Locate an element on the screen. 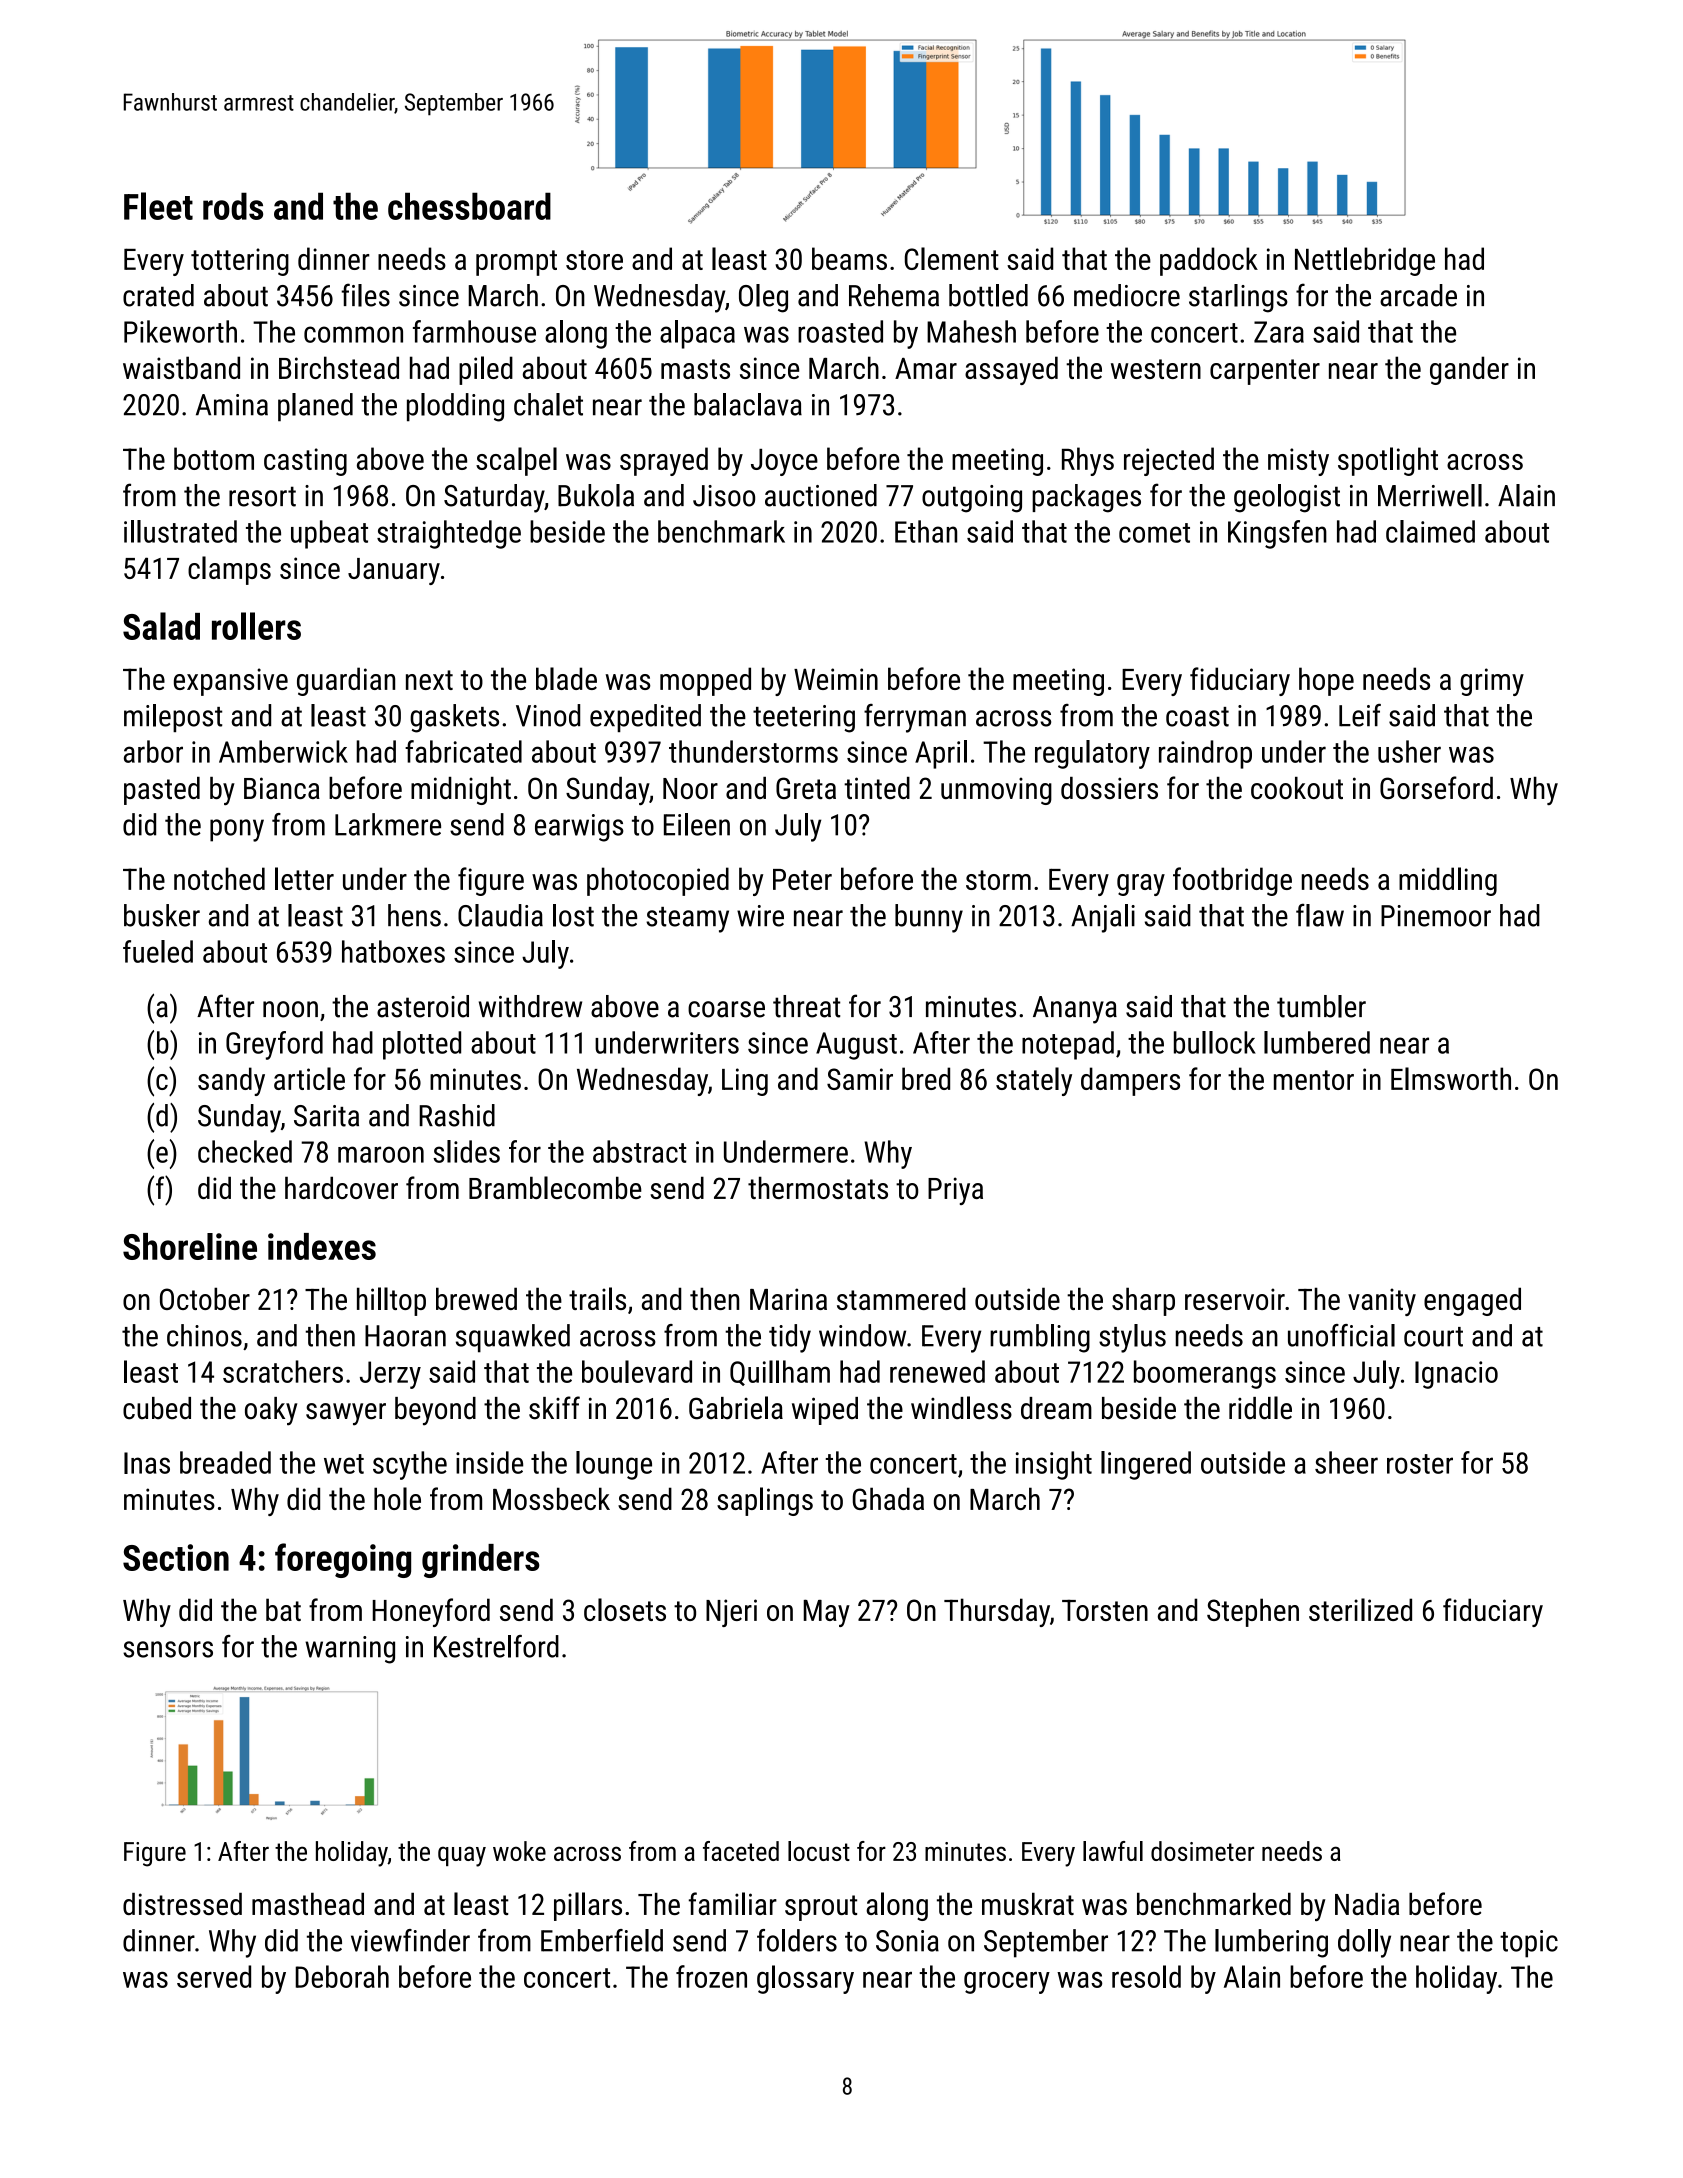 This screenshot has height=2178, width=1683. wiped is located at coordinates (825, 1411).
